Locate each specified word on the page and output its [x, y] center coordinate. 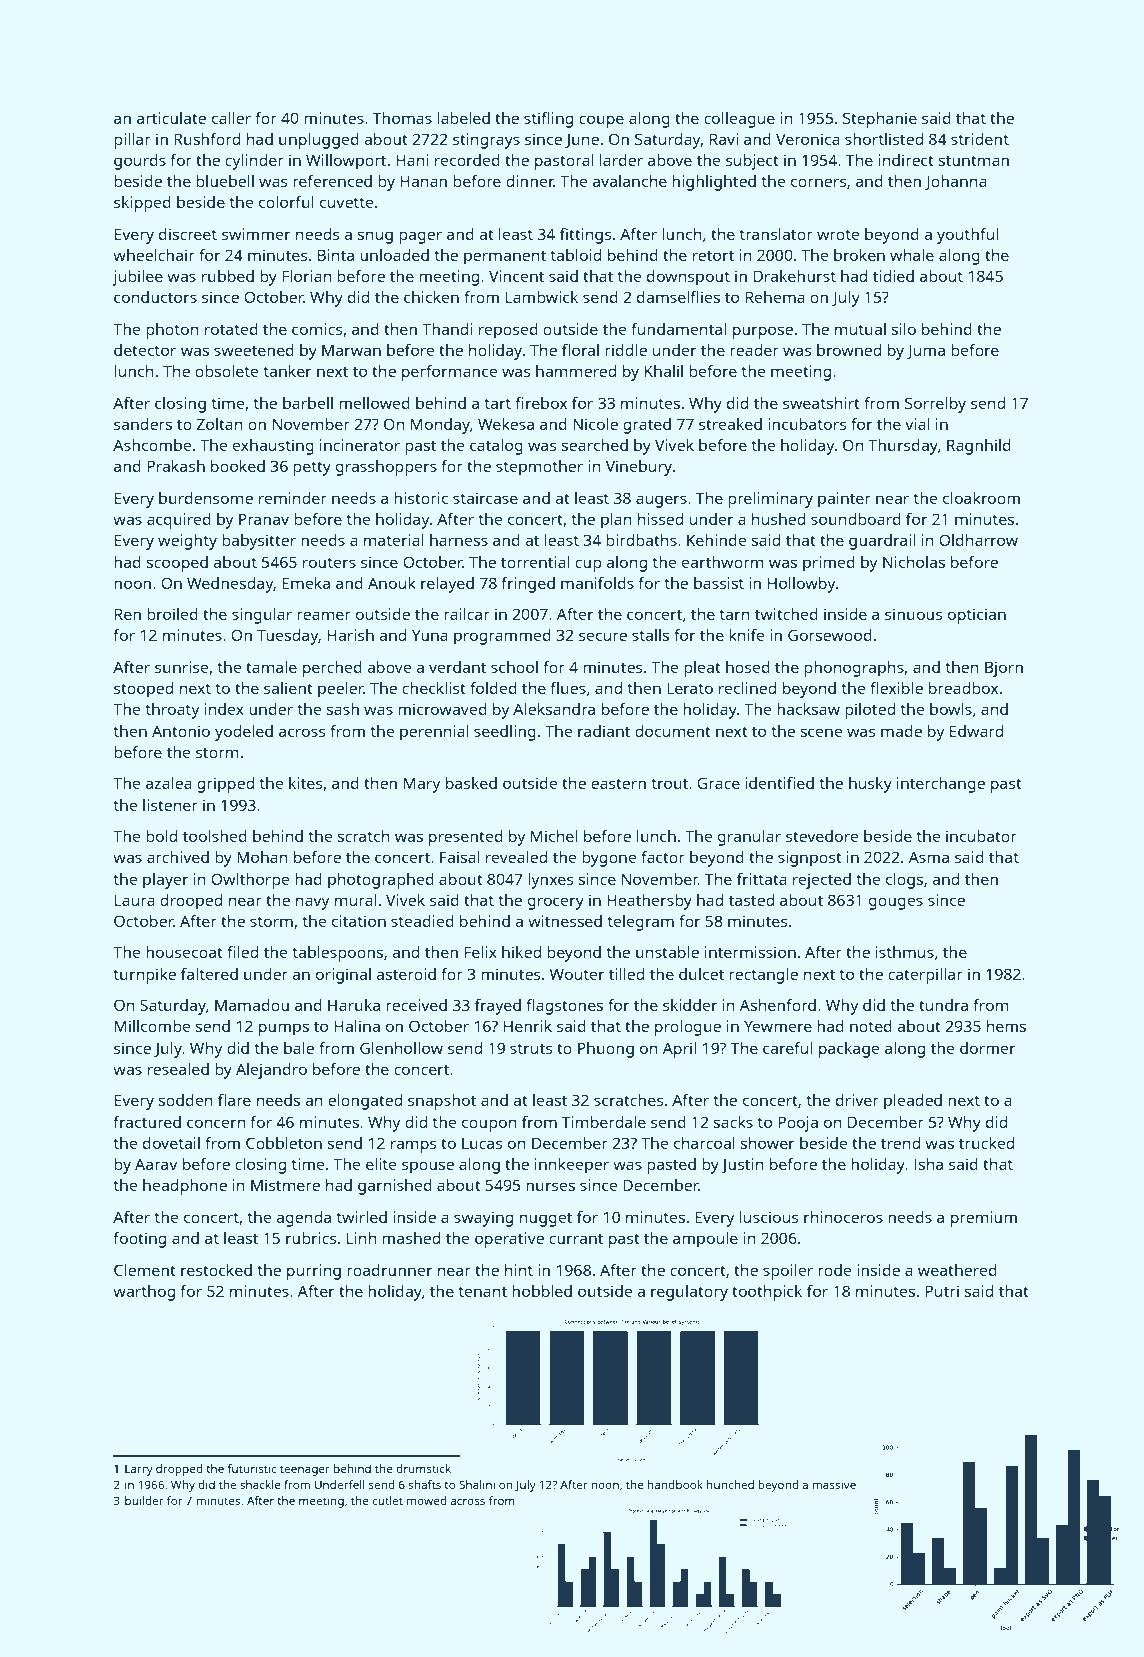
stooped [143, 690]
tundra [943, 1005]
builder [144, 1500]
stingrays [486, 141]
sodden [186, 1100]
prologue [688, 1028]
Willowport [346, 162]
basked [471, 783]
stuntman [974, 160]
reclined [747, 688]
